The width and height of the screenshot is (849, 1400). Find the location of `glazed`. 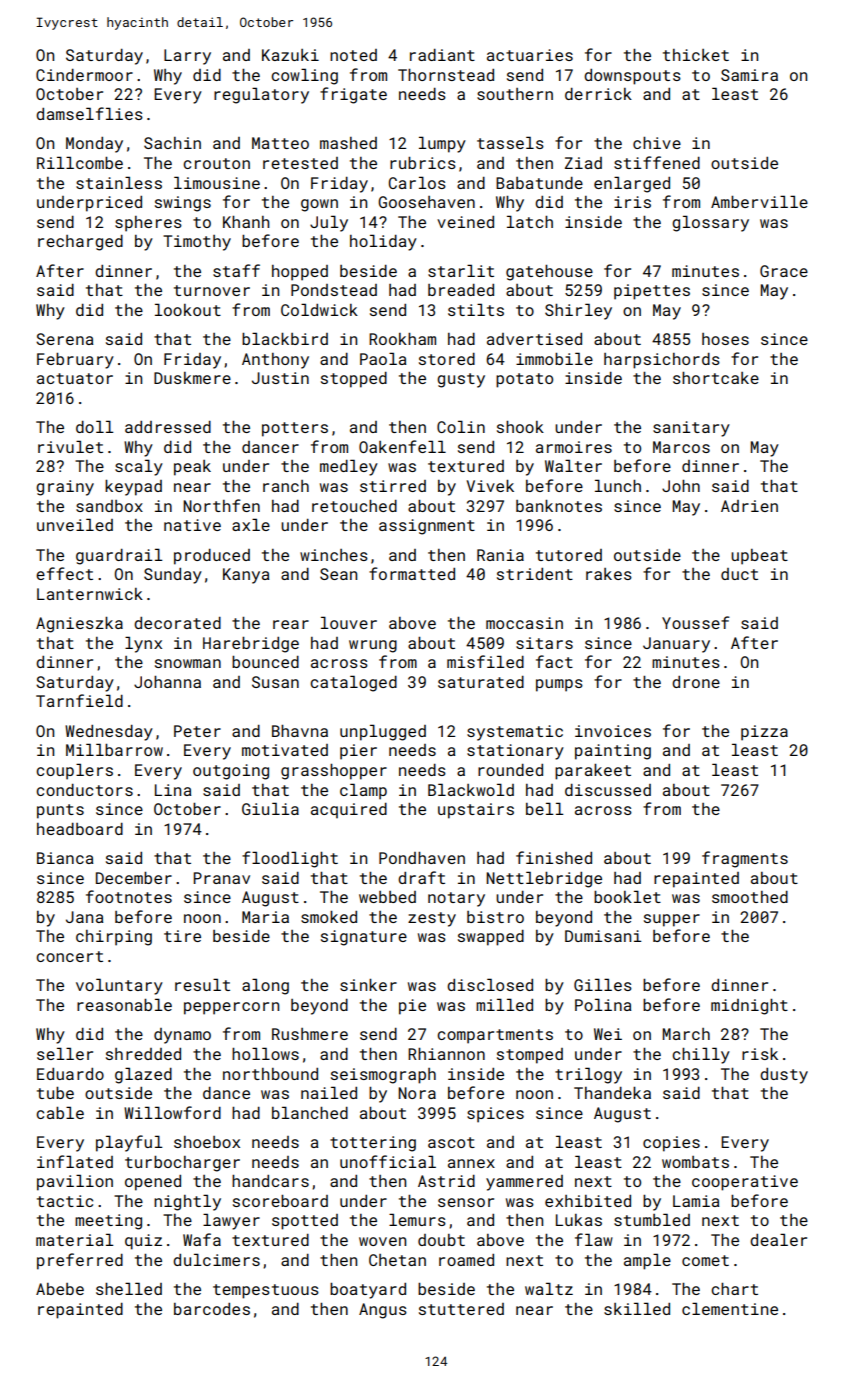

glazed is located at coordinates (143, 1075).
